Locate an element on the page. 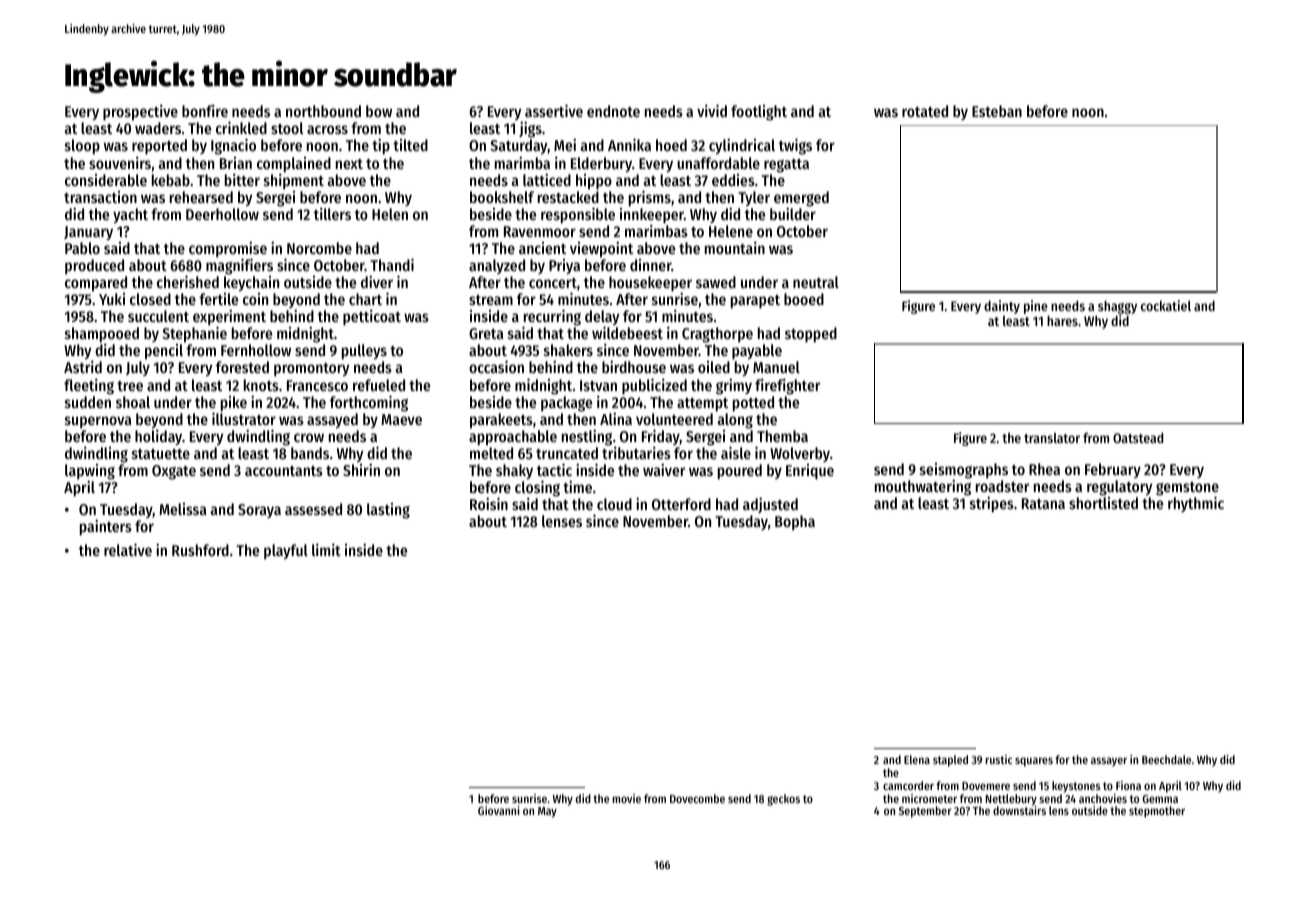 This image has width=1308, height=924. rotated is located at coordinates (925, 111).
